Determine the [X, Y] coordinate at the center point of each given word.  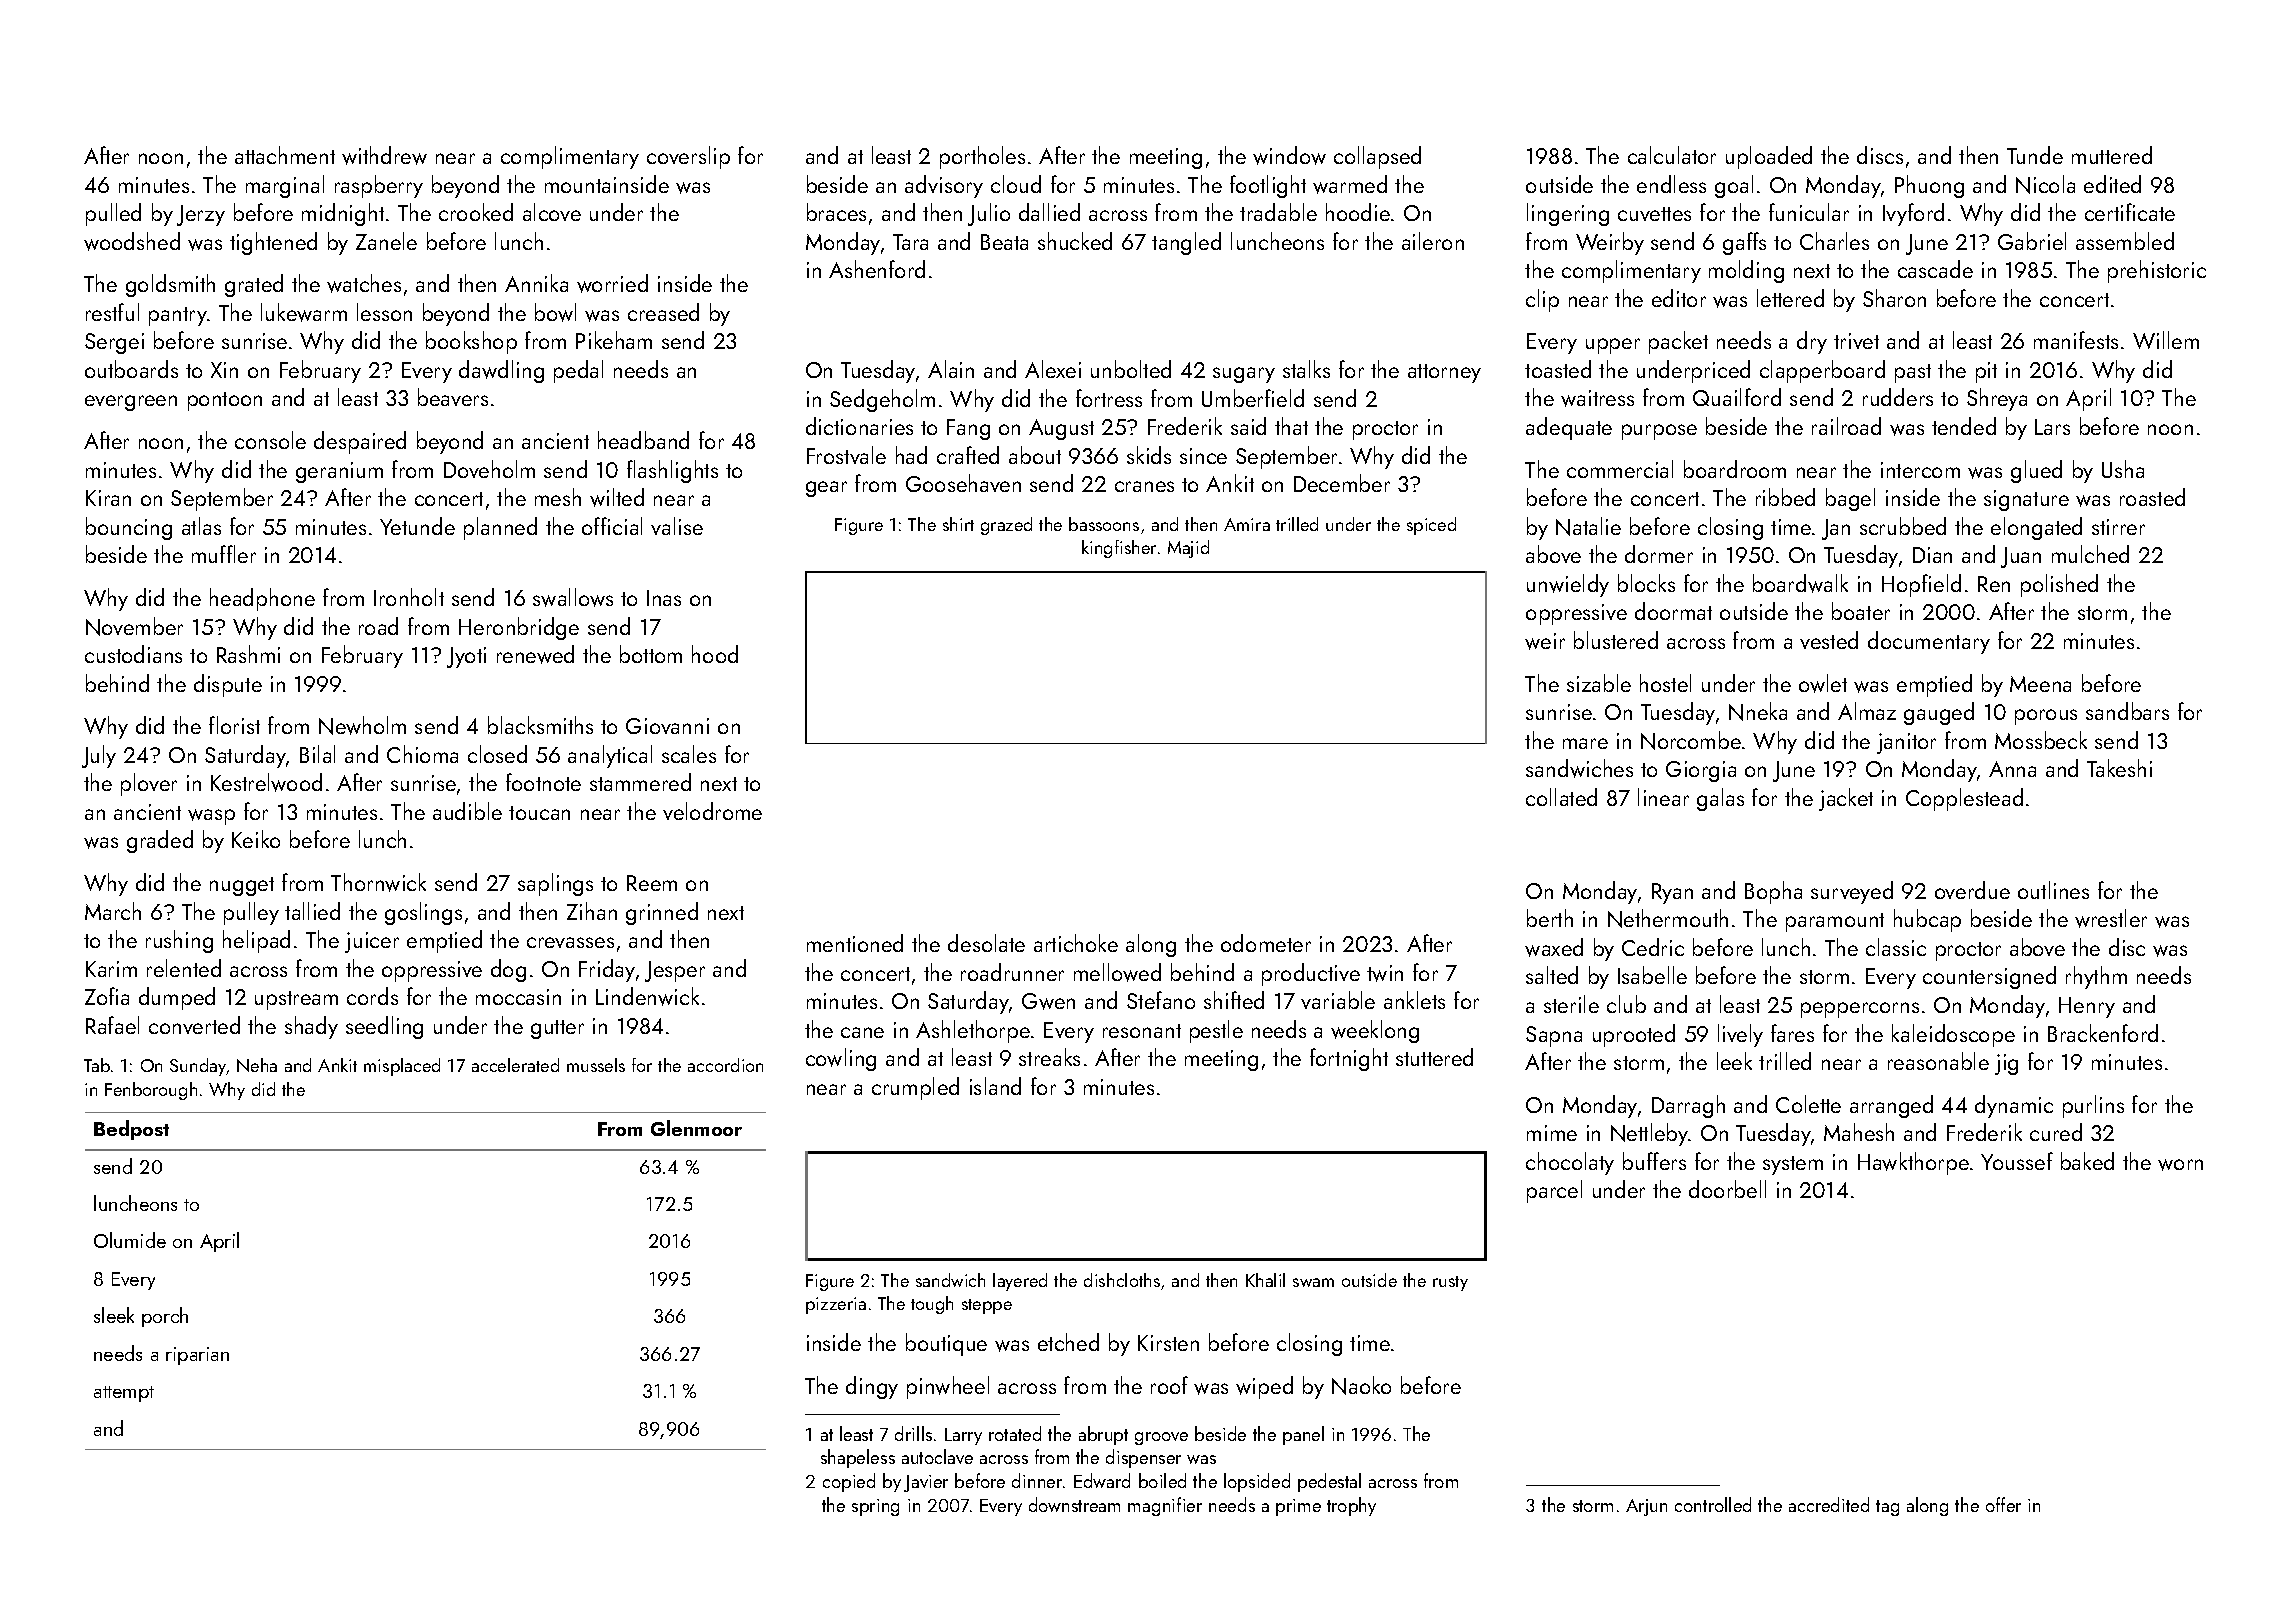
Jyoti [466, 657]
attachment [285, 155]
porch [165, 1317]
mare [1585, 743]
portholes [982, 157]
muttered [2112, 155]
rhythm [2096, 977]
